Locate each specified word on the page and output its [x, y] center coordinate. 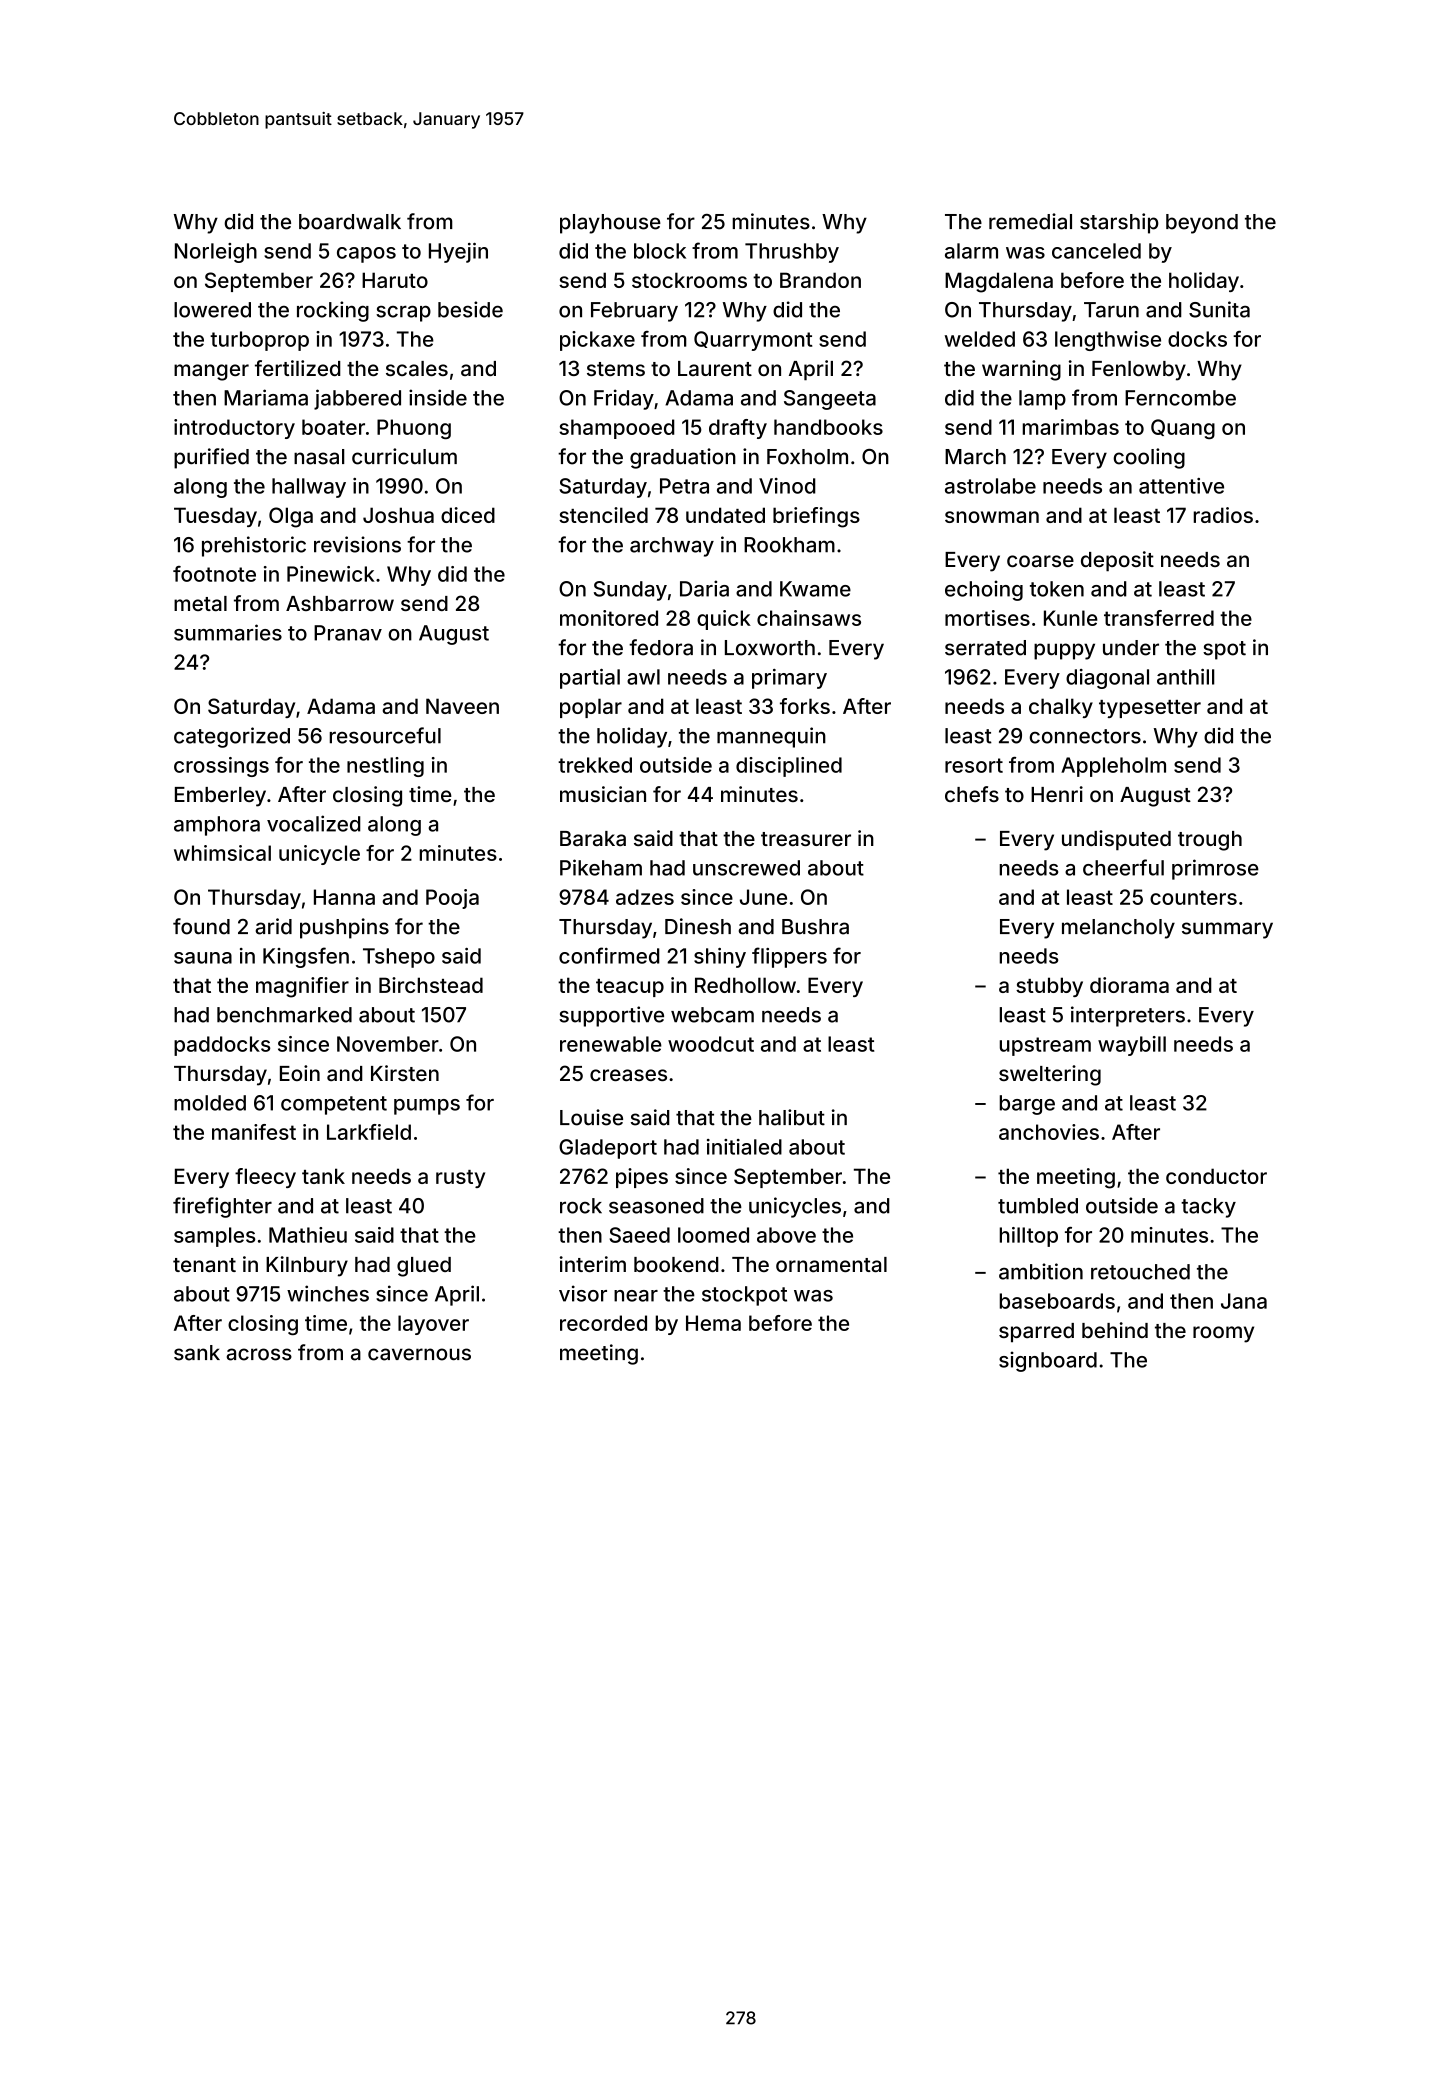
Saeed [640, 1235]
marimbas [1071, 427]
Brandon [820, 280]
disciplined [789, 767]
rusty [460, 1179]
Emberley [220, 797]
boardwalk [350, 222]
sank [197, 1353]
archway [672, 547]
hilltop [1029, 1237]
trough [1210, 841]
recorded [603, 1323]
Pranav [348, 633]
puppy [1064, 651]
